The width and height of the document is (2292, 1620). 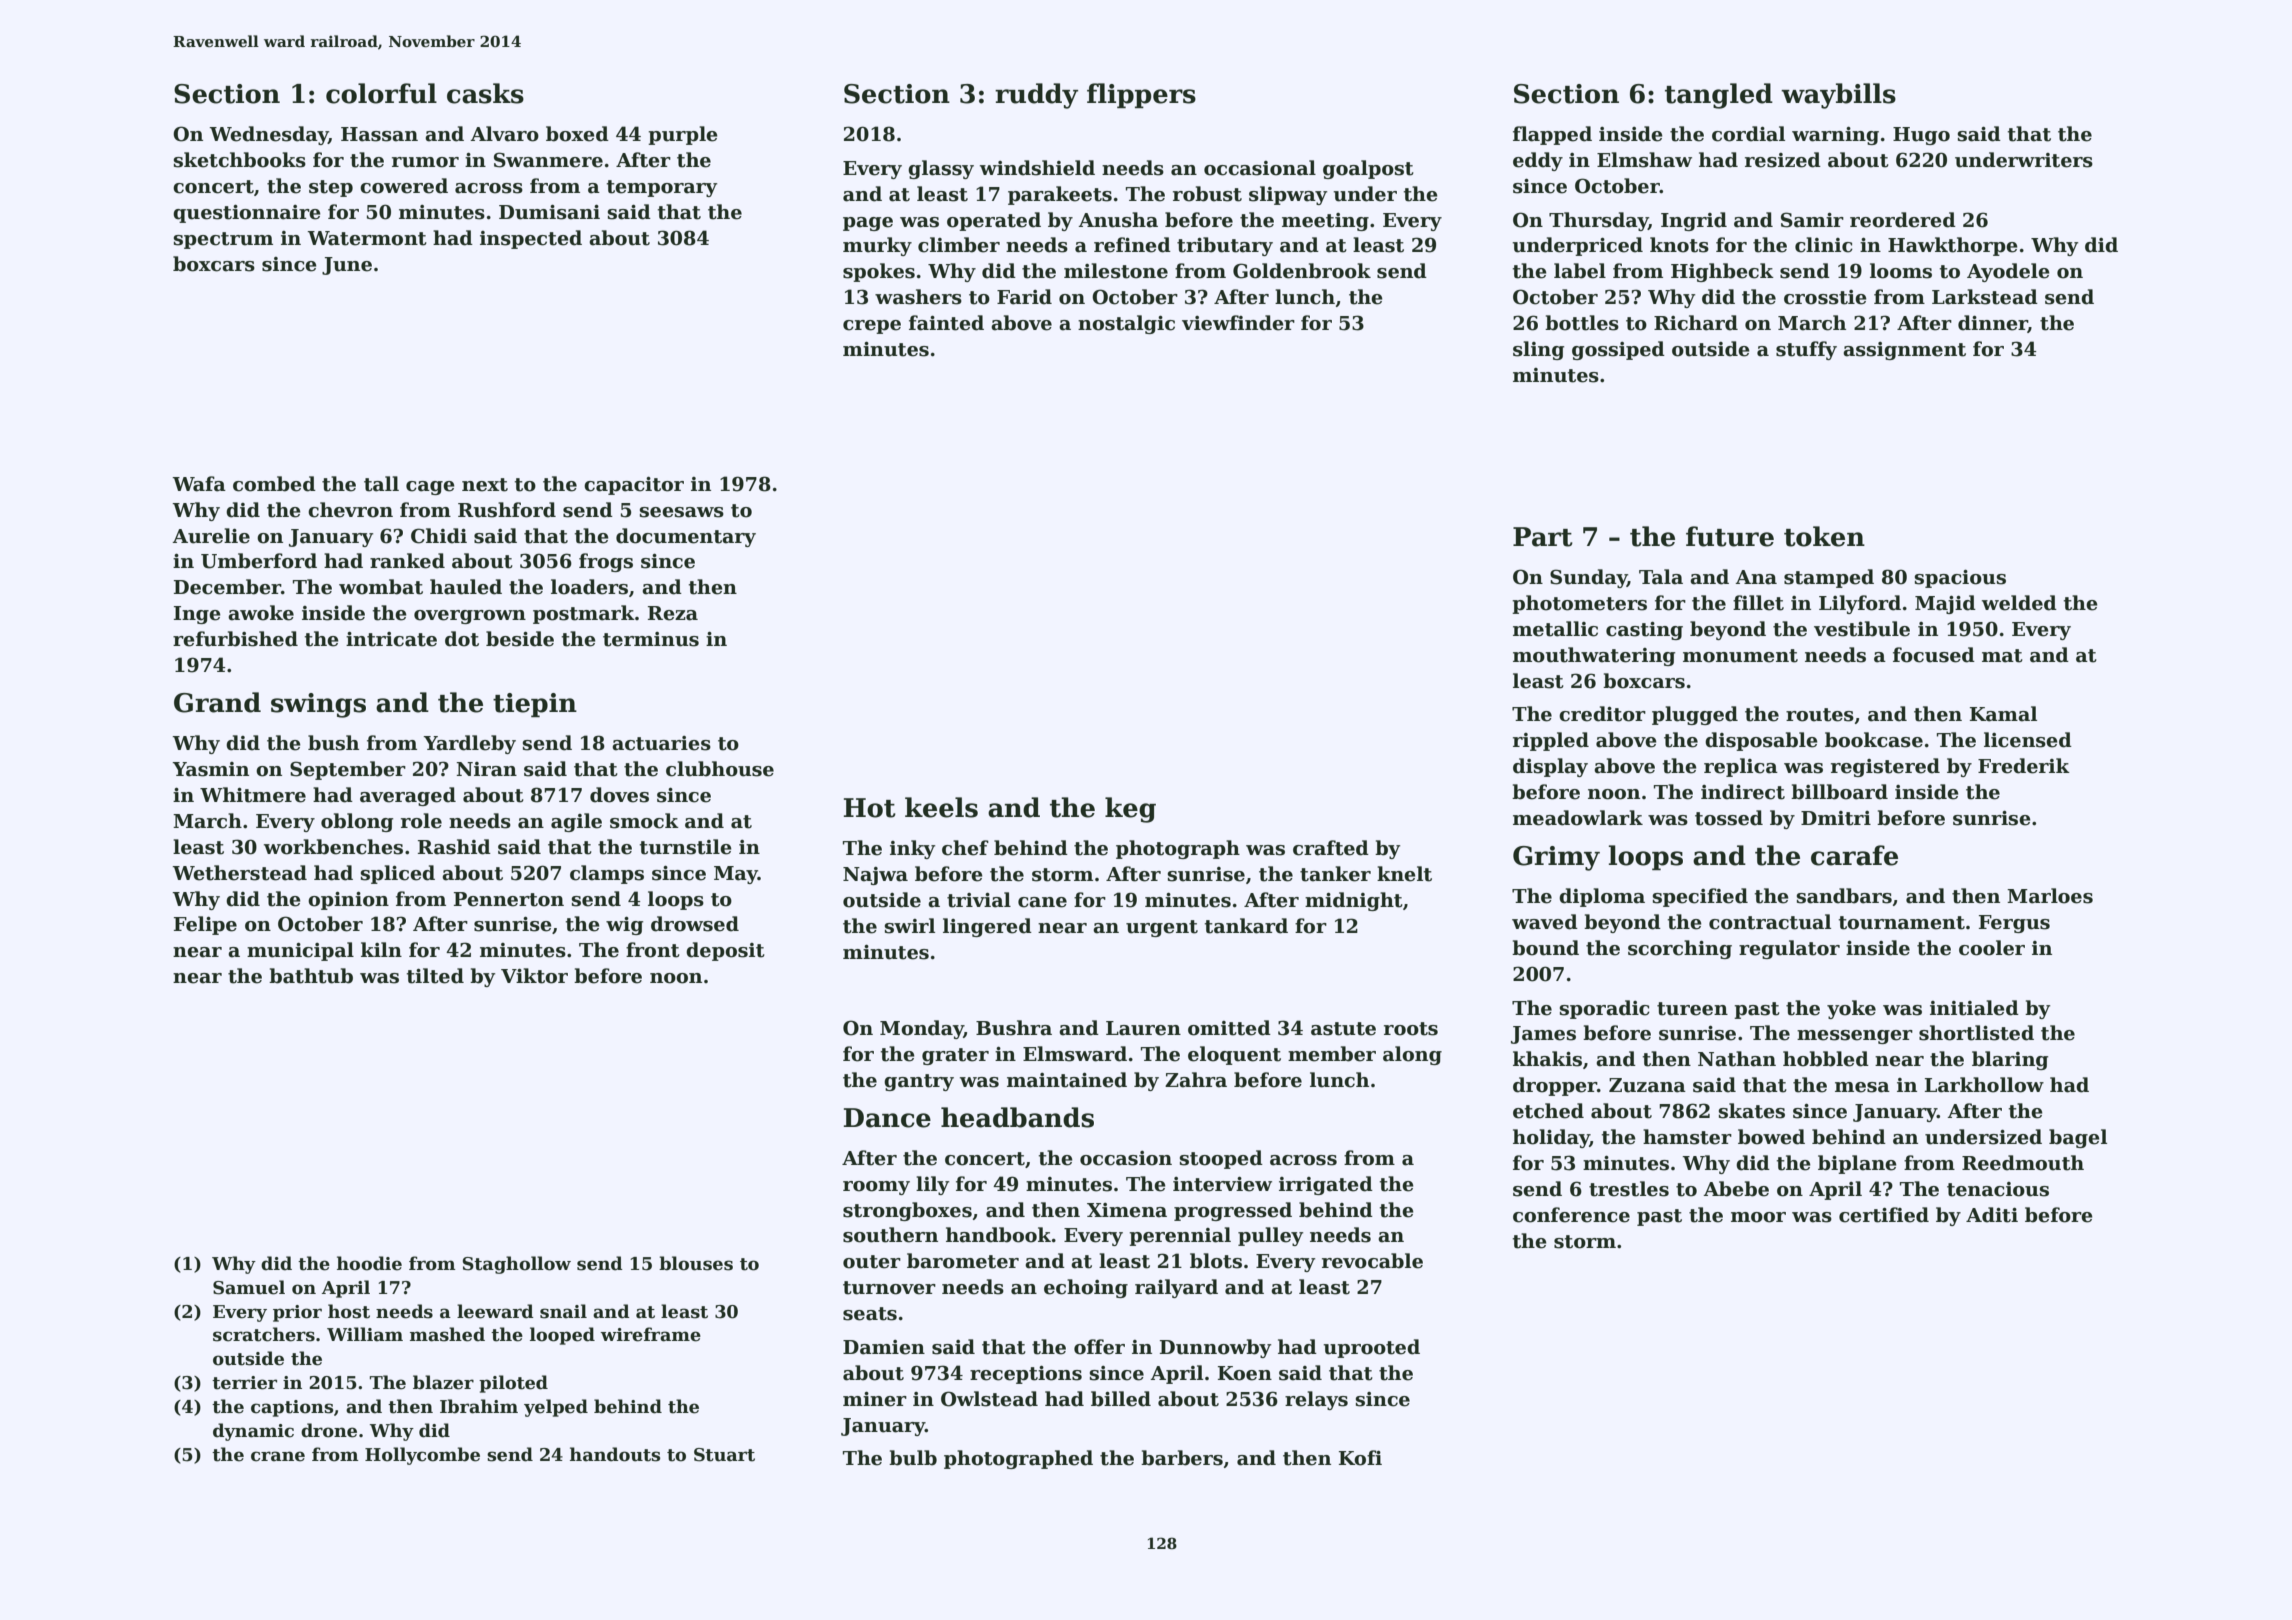 What do you see at coordinates (959, 245) in the document?
I see `climber` at bounding box center [959, 245].
